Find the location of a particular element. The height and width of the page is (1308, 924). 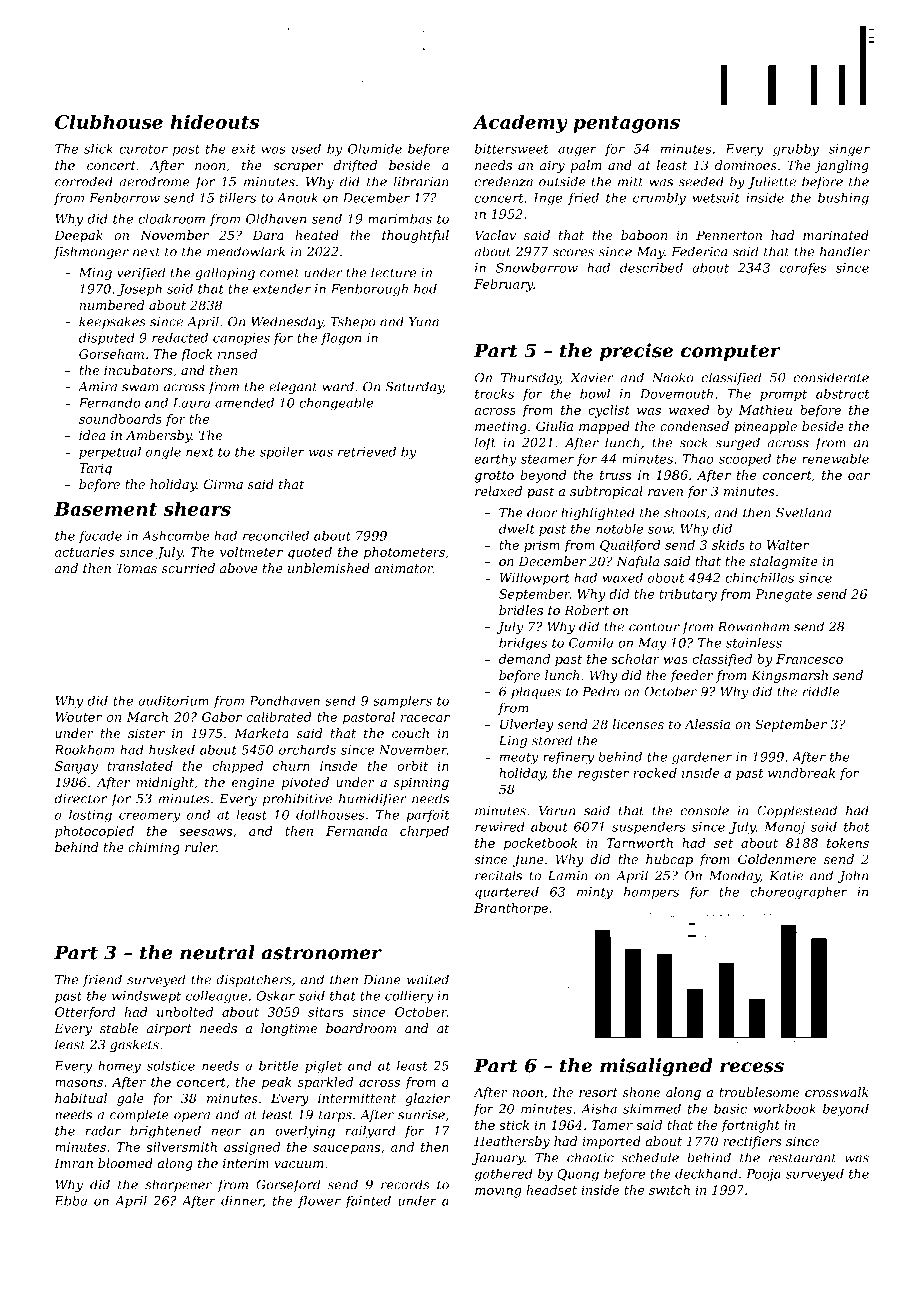

hideouts is located at coordinates (215, 121).
